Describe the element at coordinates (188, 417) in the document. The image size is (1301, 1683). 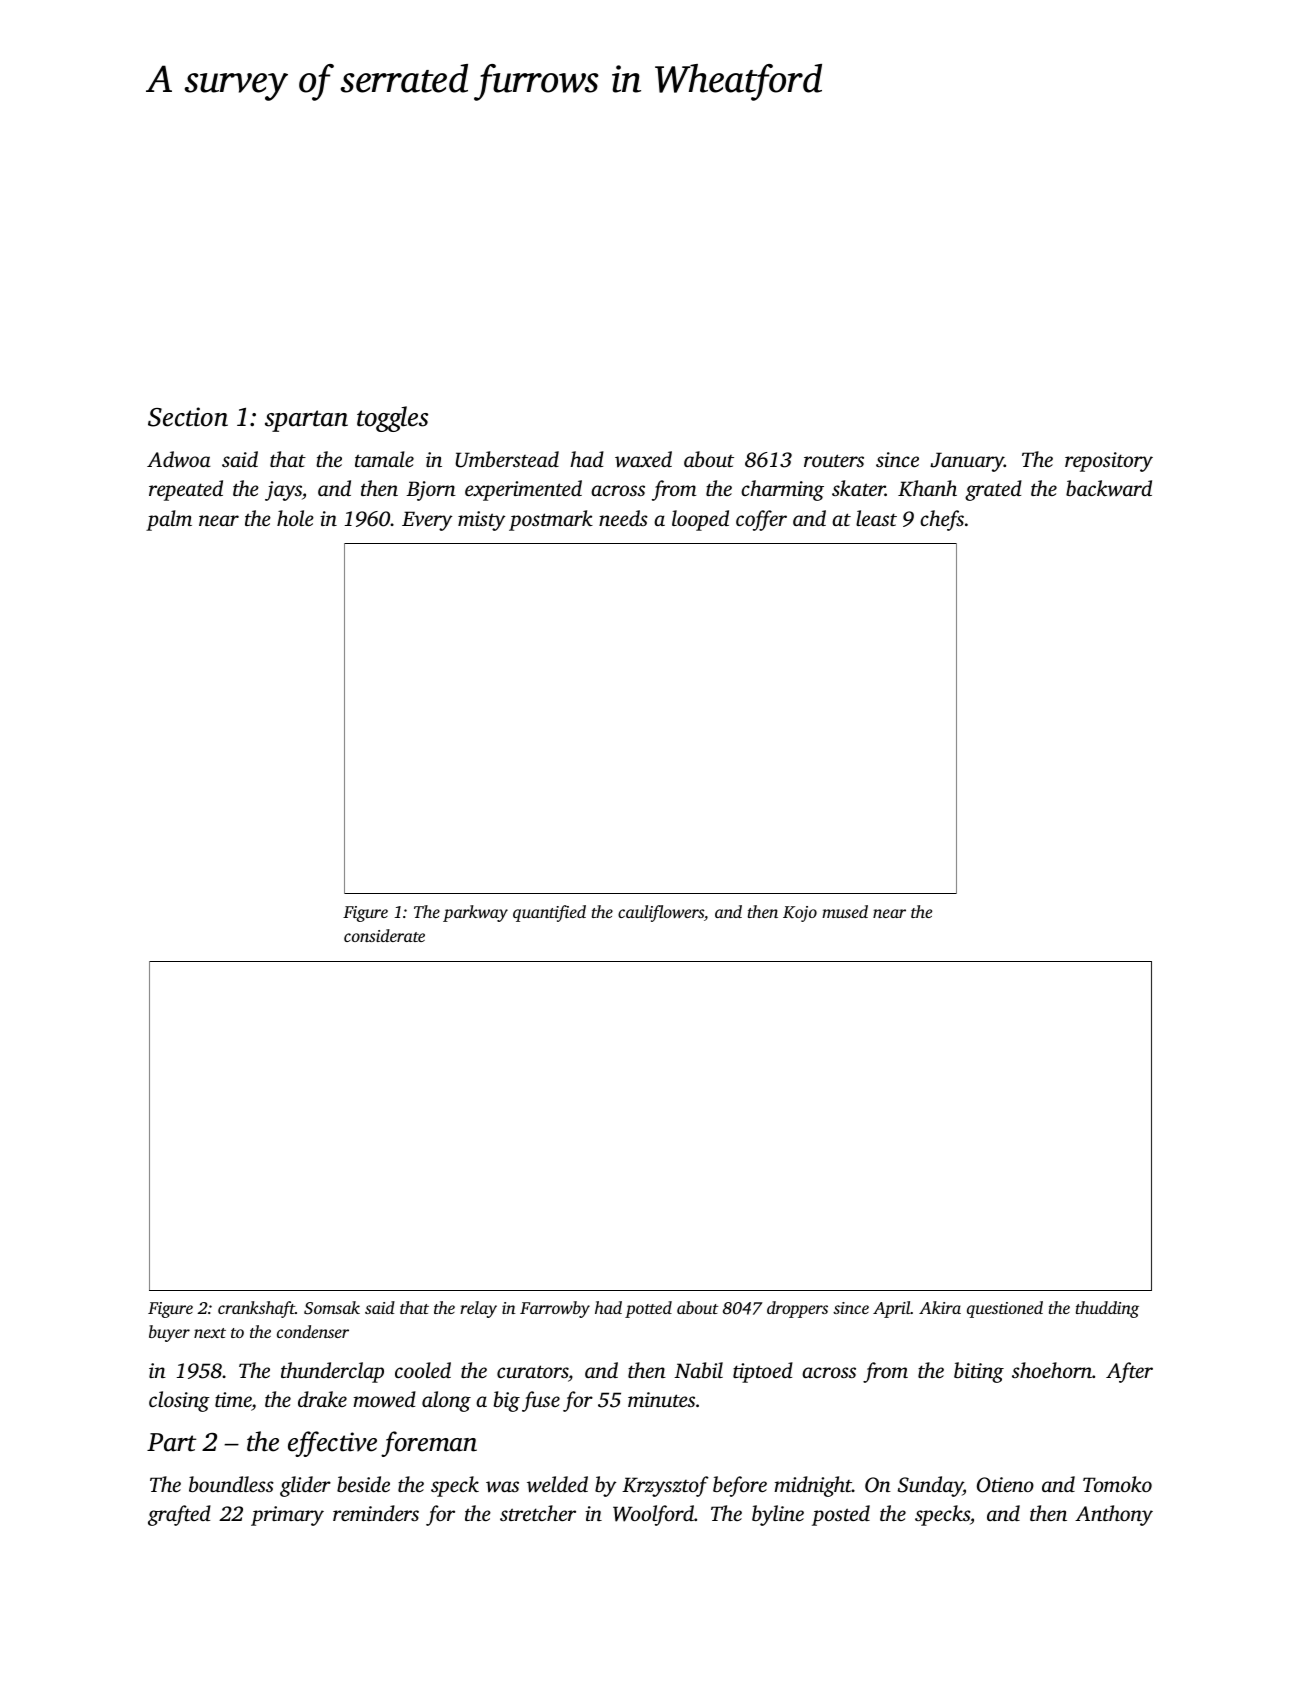
I see `Section` at that location.
